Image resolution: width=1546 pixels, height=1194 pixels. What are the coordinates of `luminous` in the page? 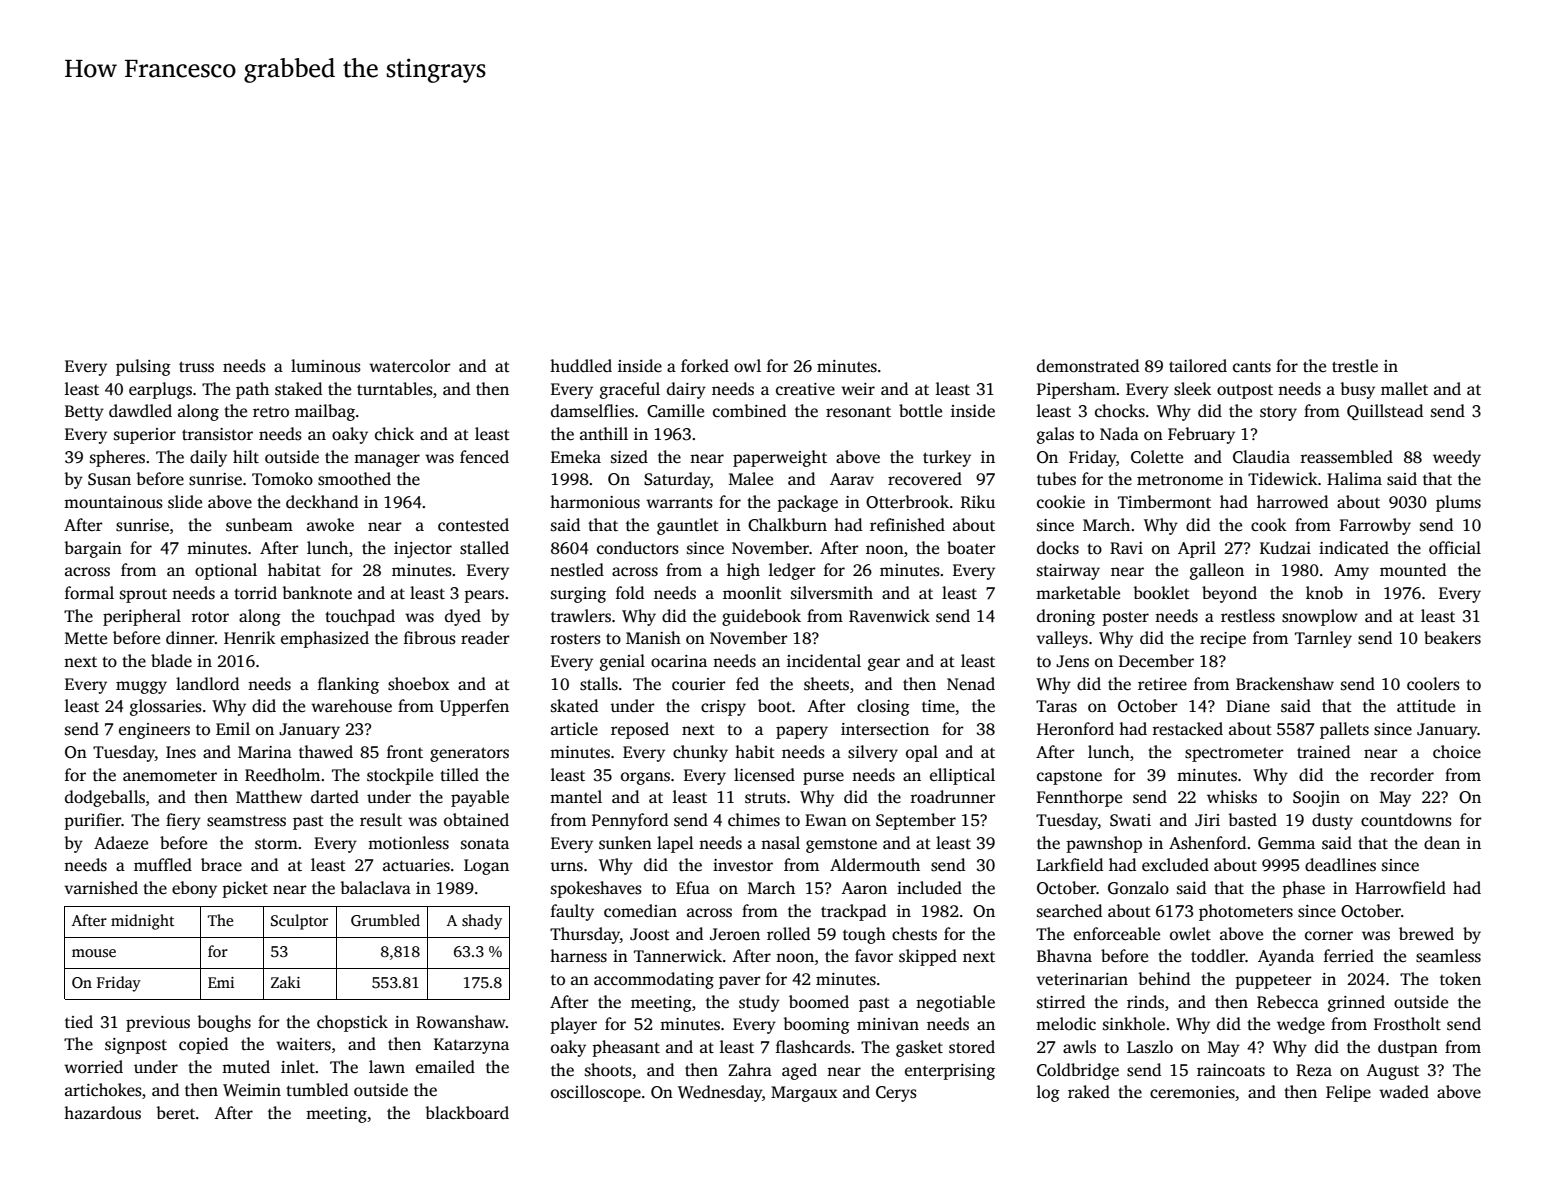 It's located at (326, 366).
